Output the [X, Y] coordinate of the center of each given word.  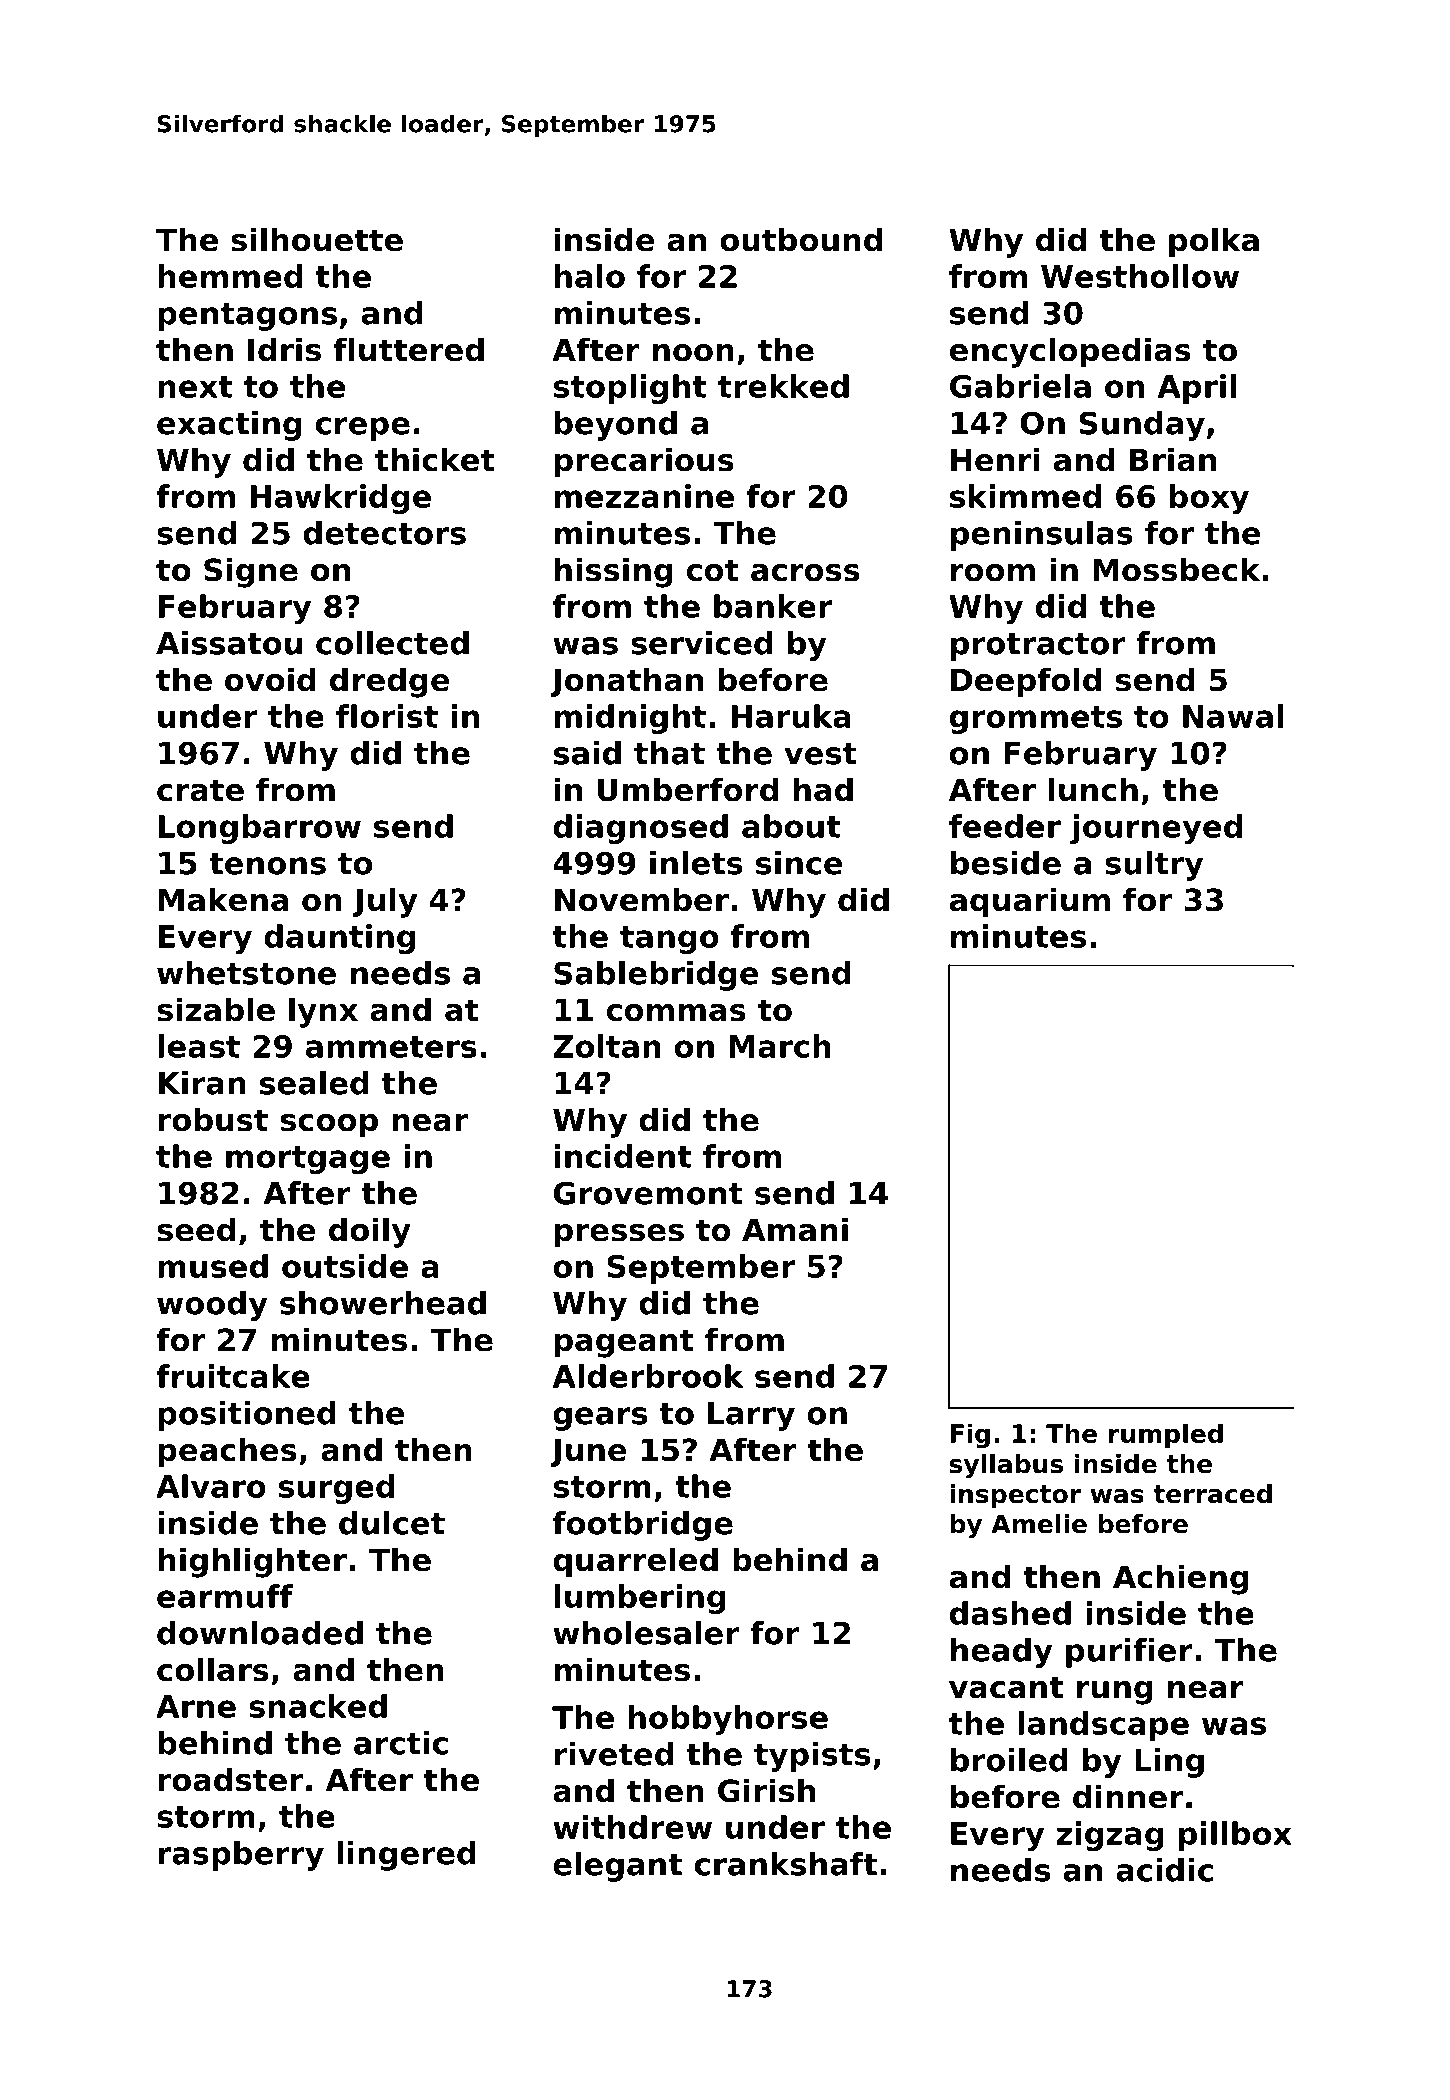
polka [1214, 243]
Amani [795, 1230]
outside [345, 1266]
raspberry [241, 1856]
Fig [970, 1435]
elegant [617, 1867]
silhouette [317, 240]
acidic [1164, 1870]
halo [590, 276]
